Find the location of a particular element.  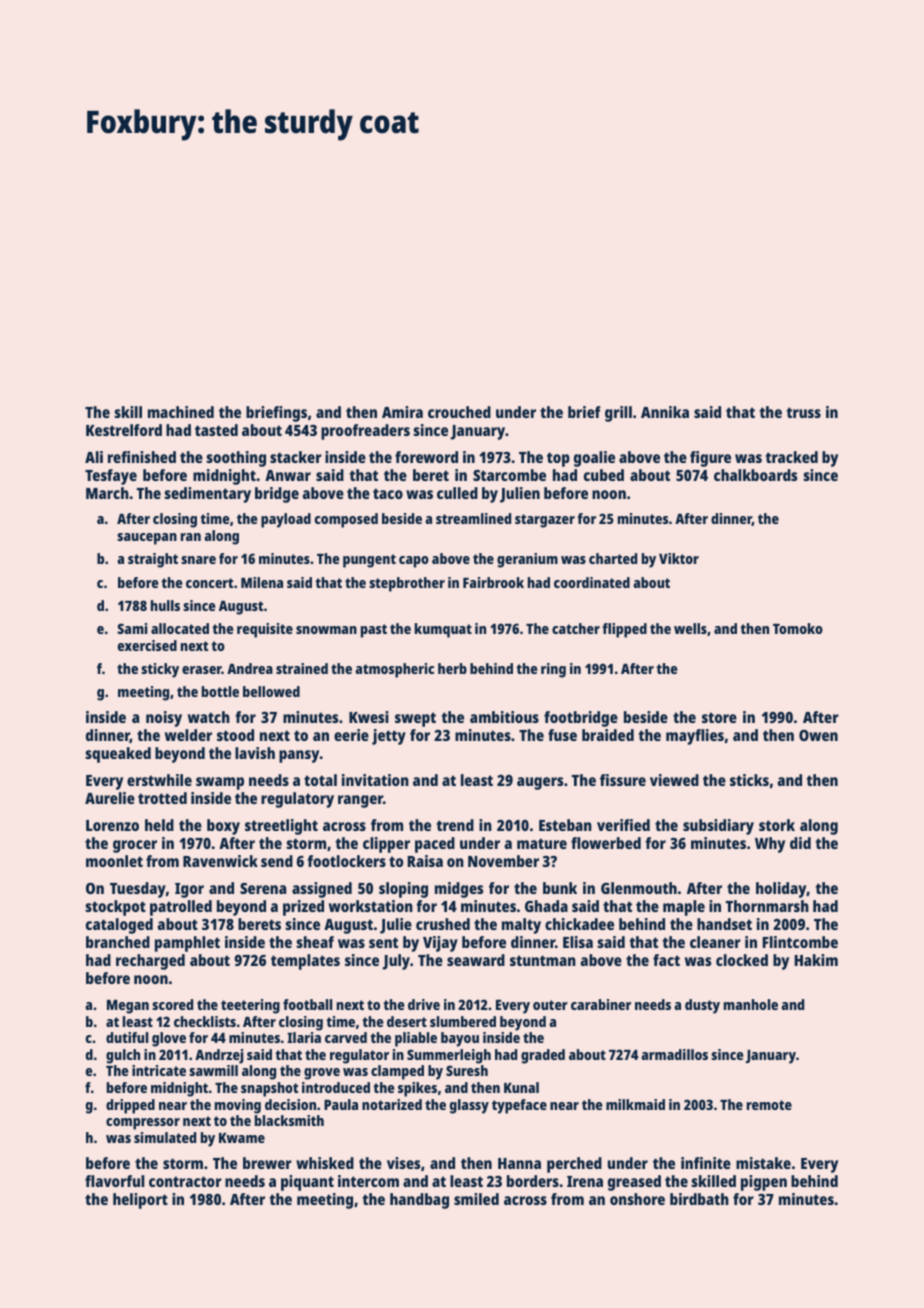

truss is located at coordinates (803, 412).
